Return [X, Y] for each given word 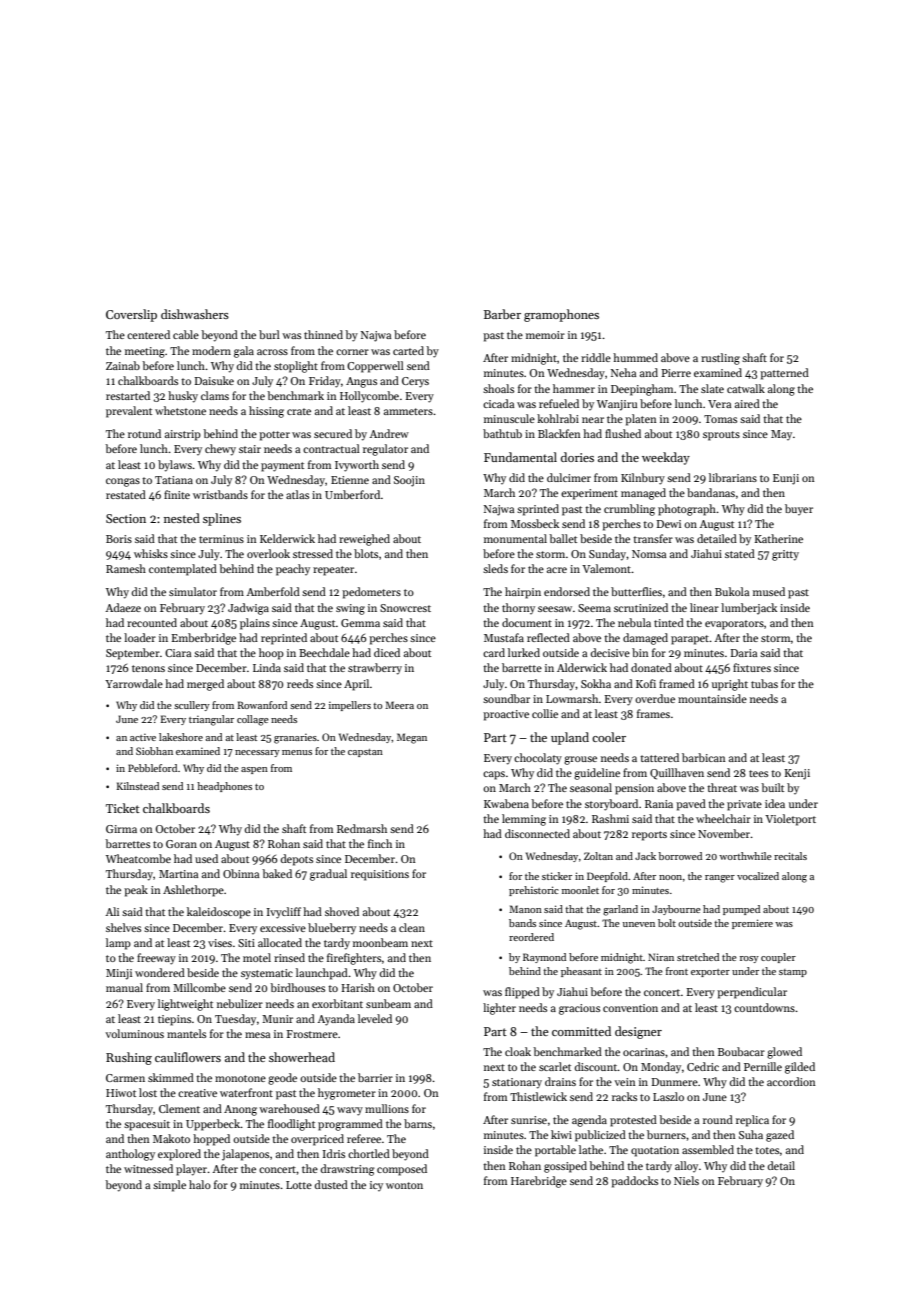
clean [412, 927]
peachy [293, 570]
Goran [181, 844]
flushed [623, 433]
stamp [793, 973]
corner [352, 352]
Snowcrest [405, 608]
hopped [211, 1140]
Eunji [786, 479]
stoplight [296, 367]
